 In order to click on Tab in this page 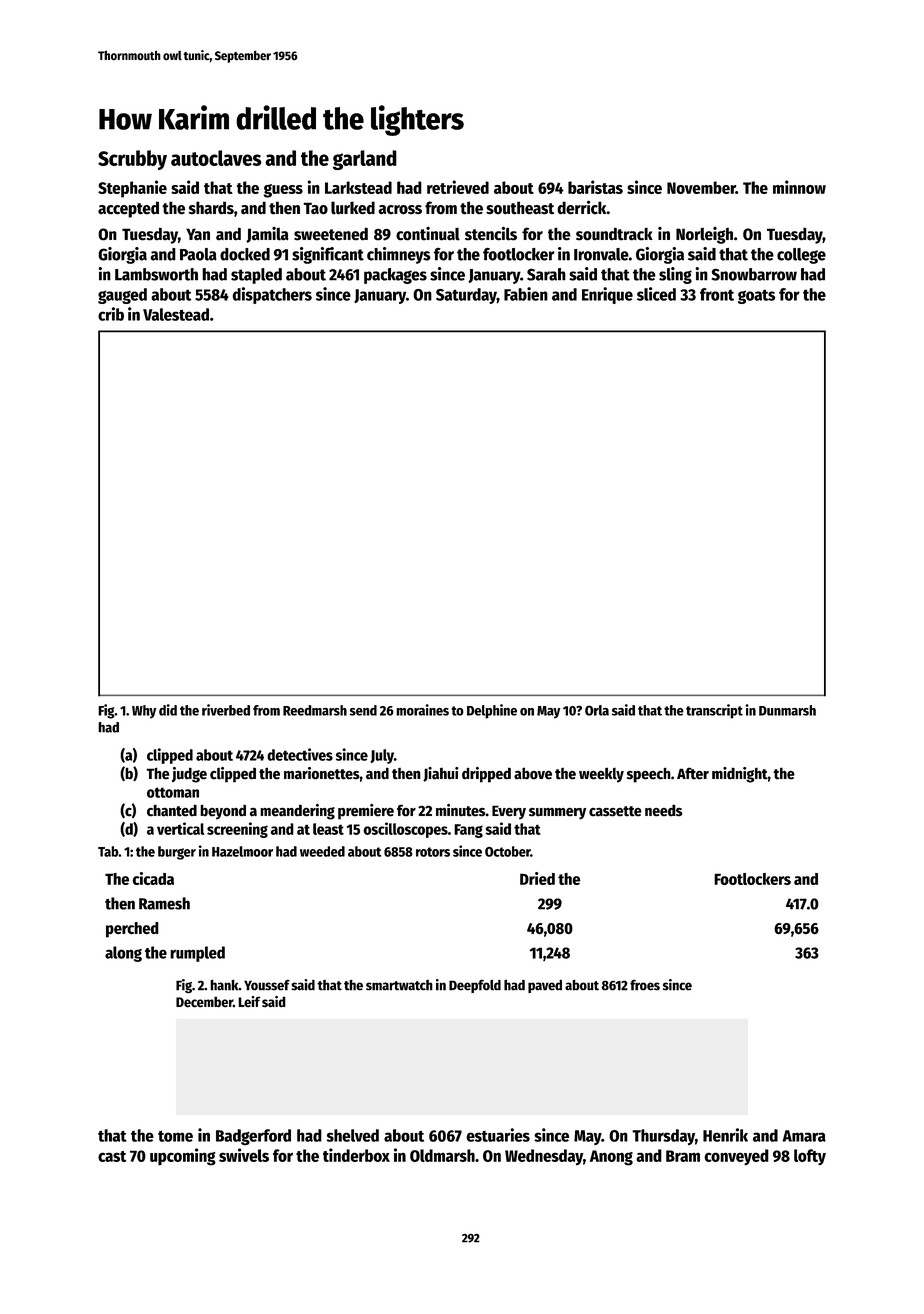, I will do `click(108, 851)`.
